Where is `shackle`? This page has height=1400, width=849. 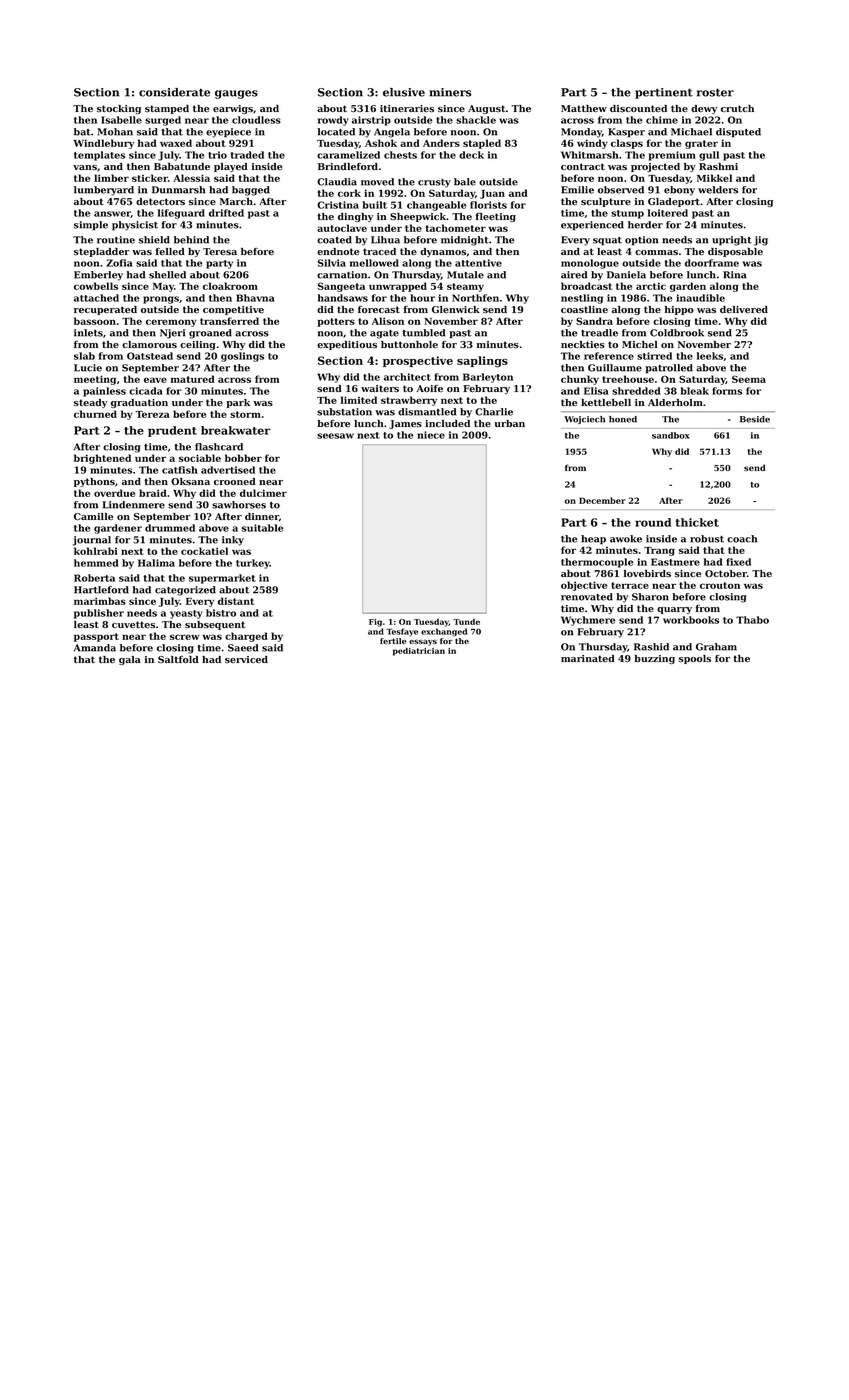
shackle is located at coordinates (476, 120).
